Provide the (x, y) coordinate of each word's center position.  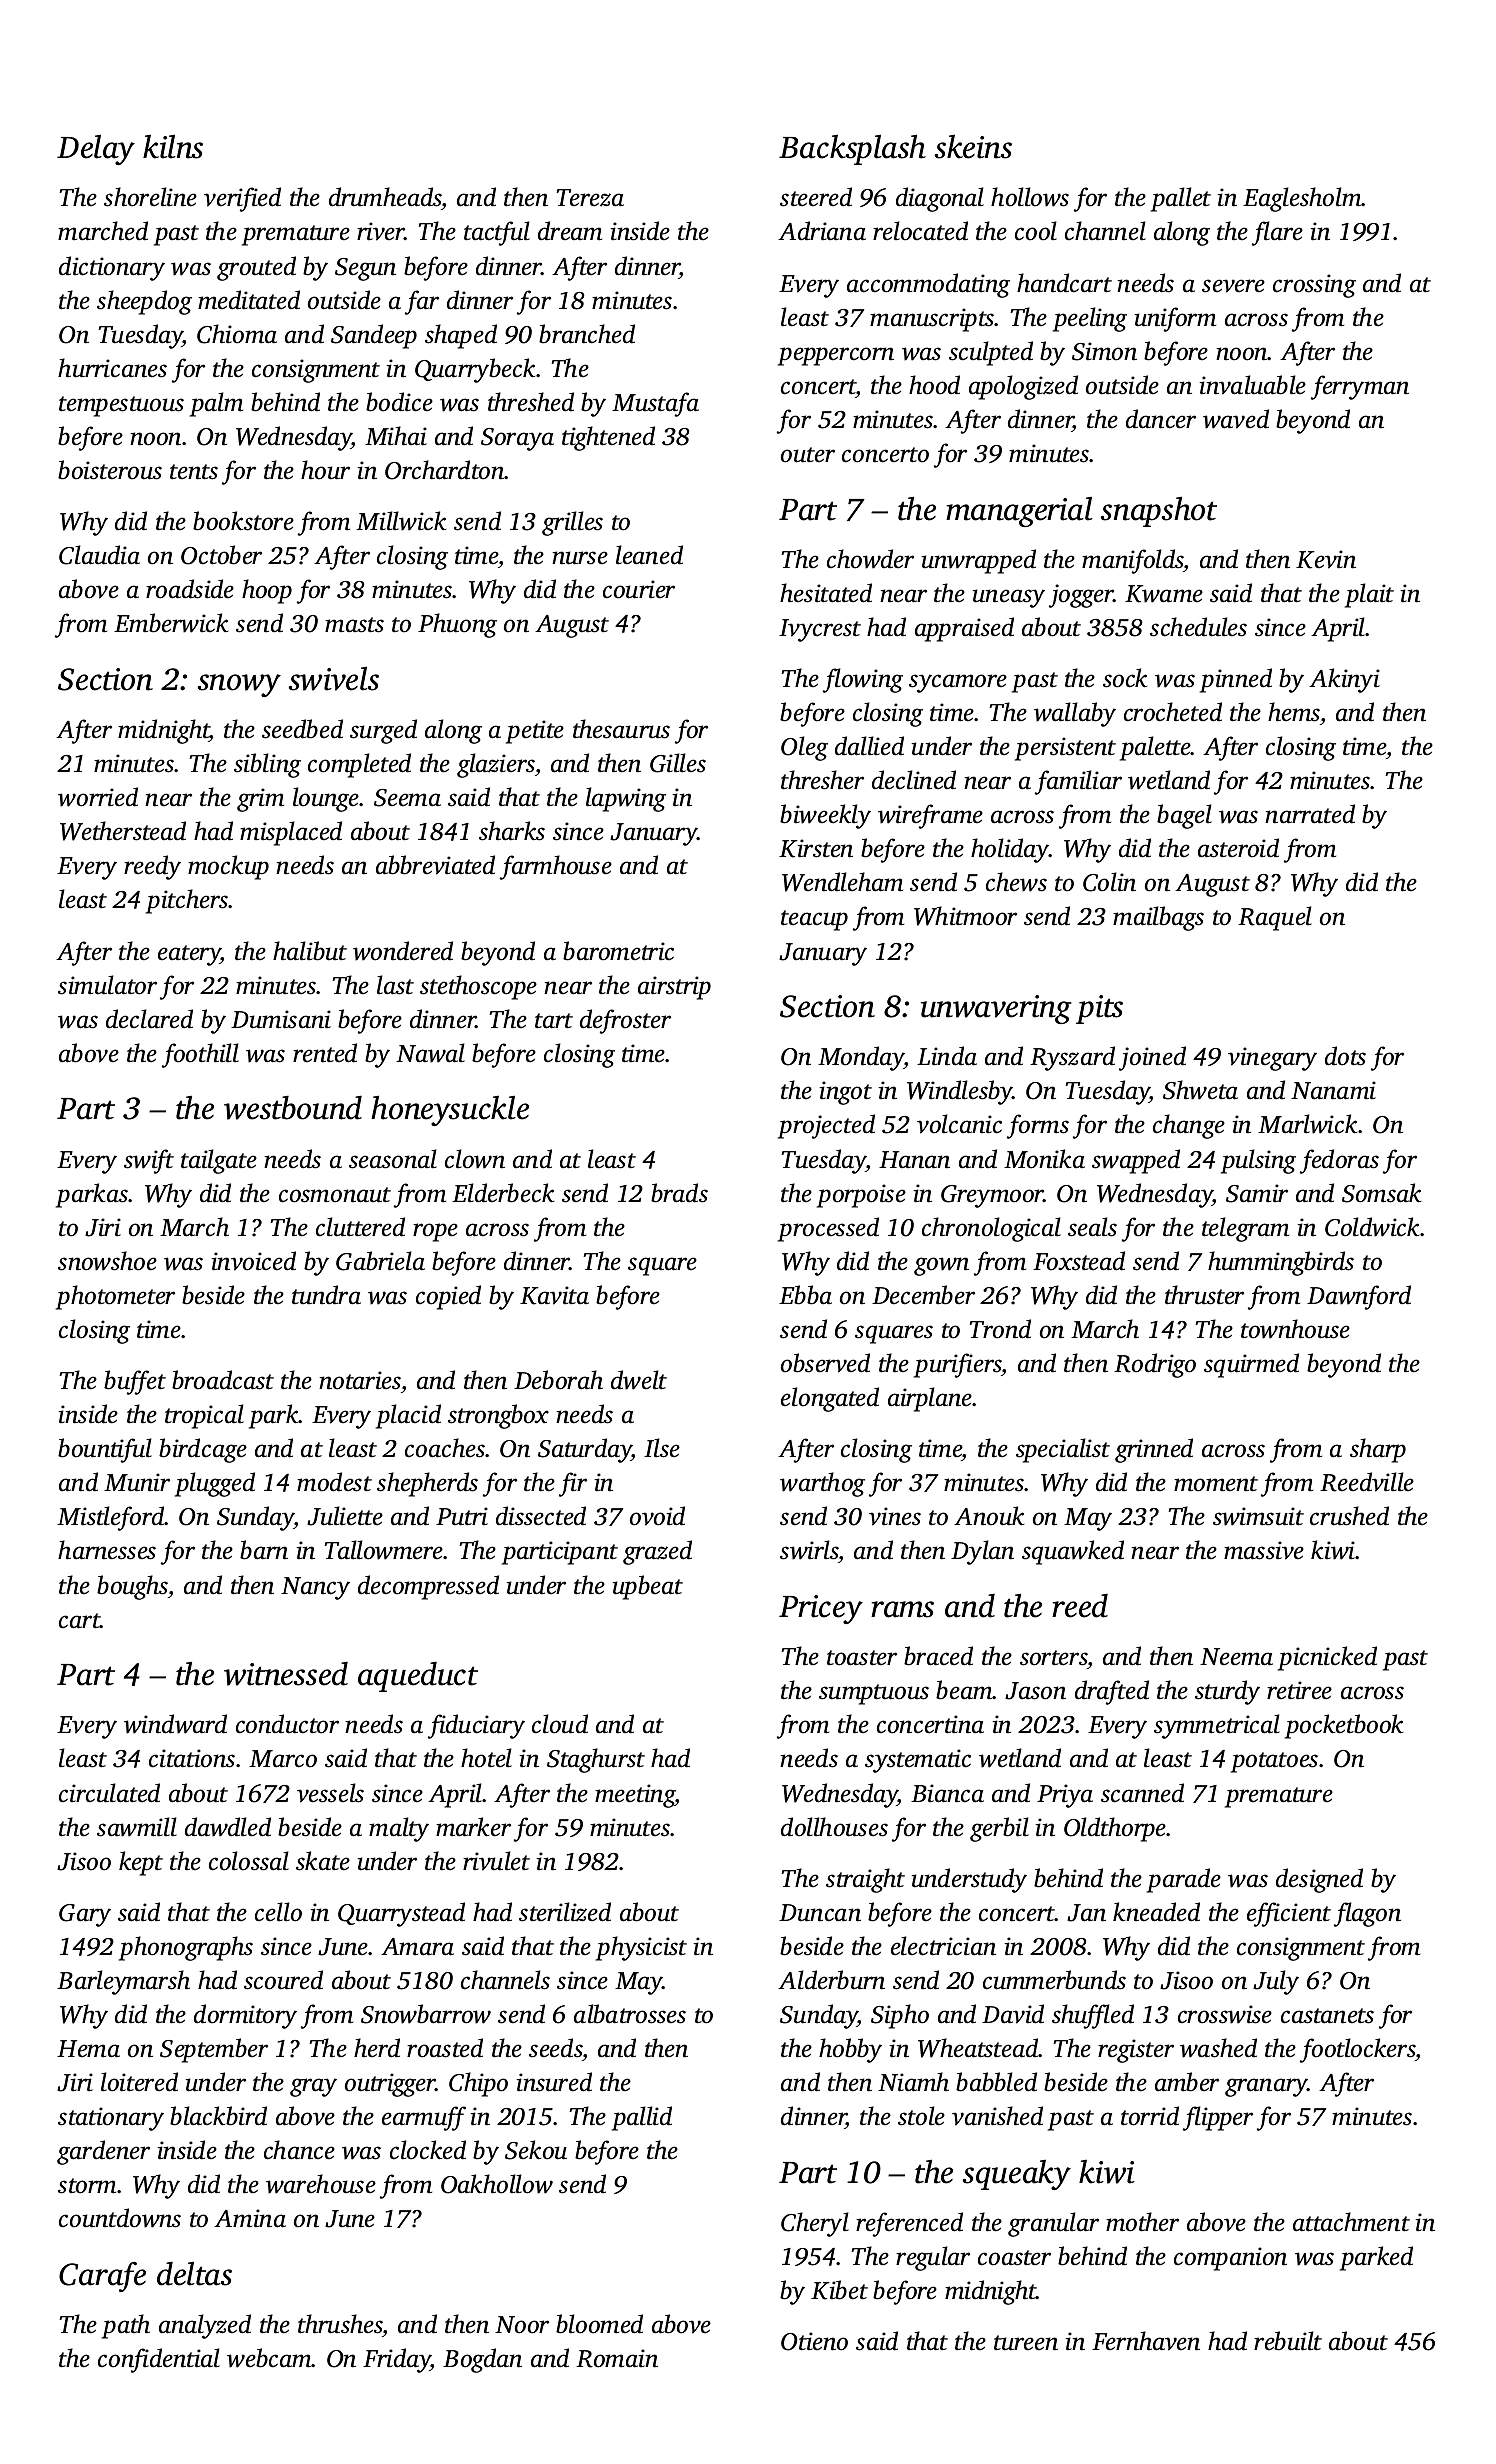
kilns (173, 146)
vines (895, 1516)
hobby (850, 2050)
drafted (1112, 1692)
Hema (88, 2049)
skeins (973, 146)
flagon (1367, 1914)
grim (260, 800)
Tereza (590, 198)
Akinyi (1344, 680)
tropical (204, 1416)
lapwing (626, 799)
